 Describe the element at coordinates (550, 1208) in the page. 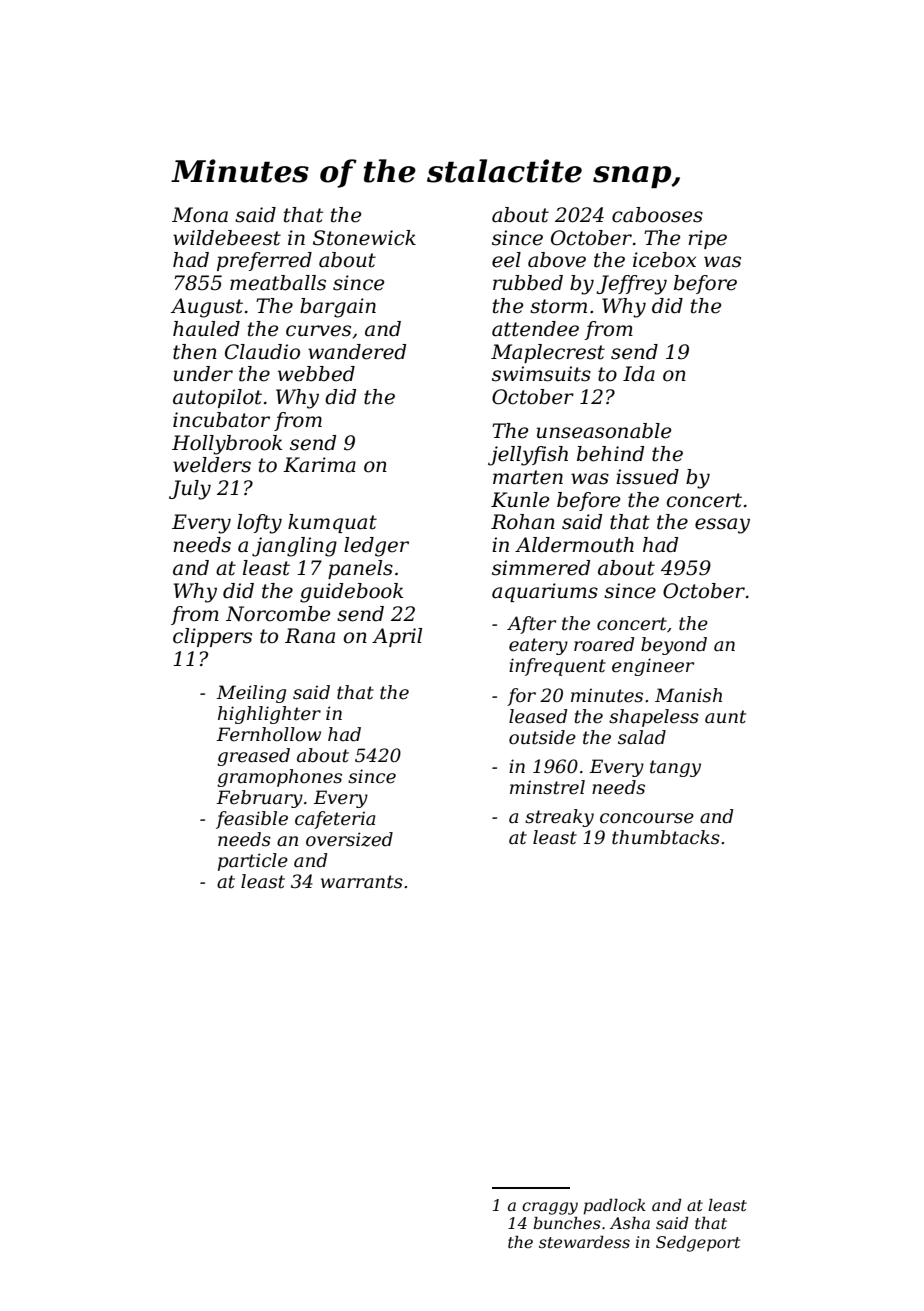

I see `craggy` at that location.
